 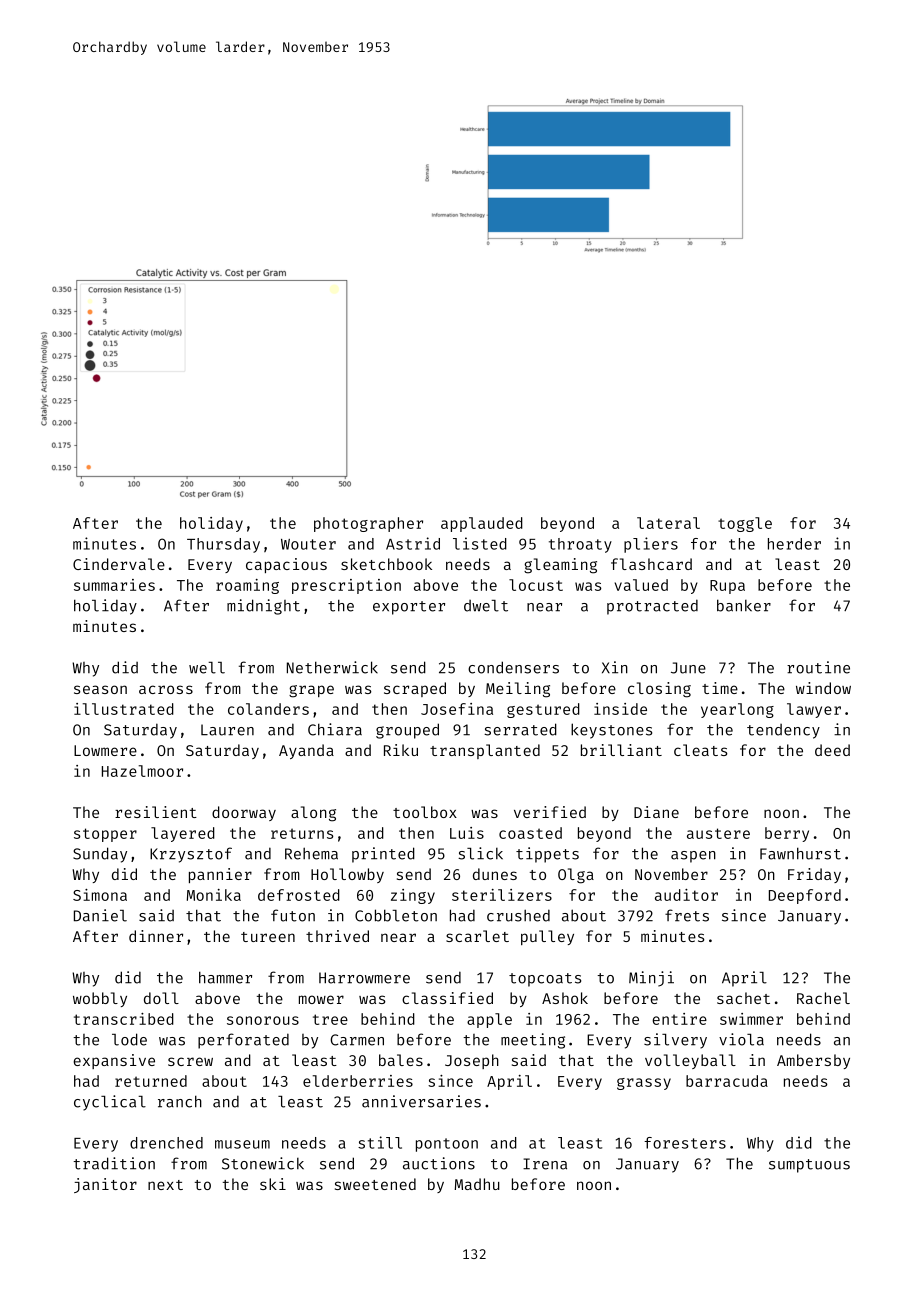 What do you see at coordinates (105, 1185) in the screenshot?
I see `janitor` at bounding box center [105, 1185].
